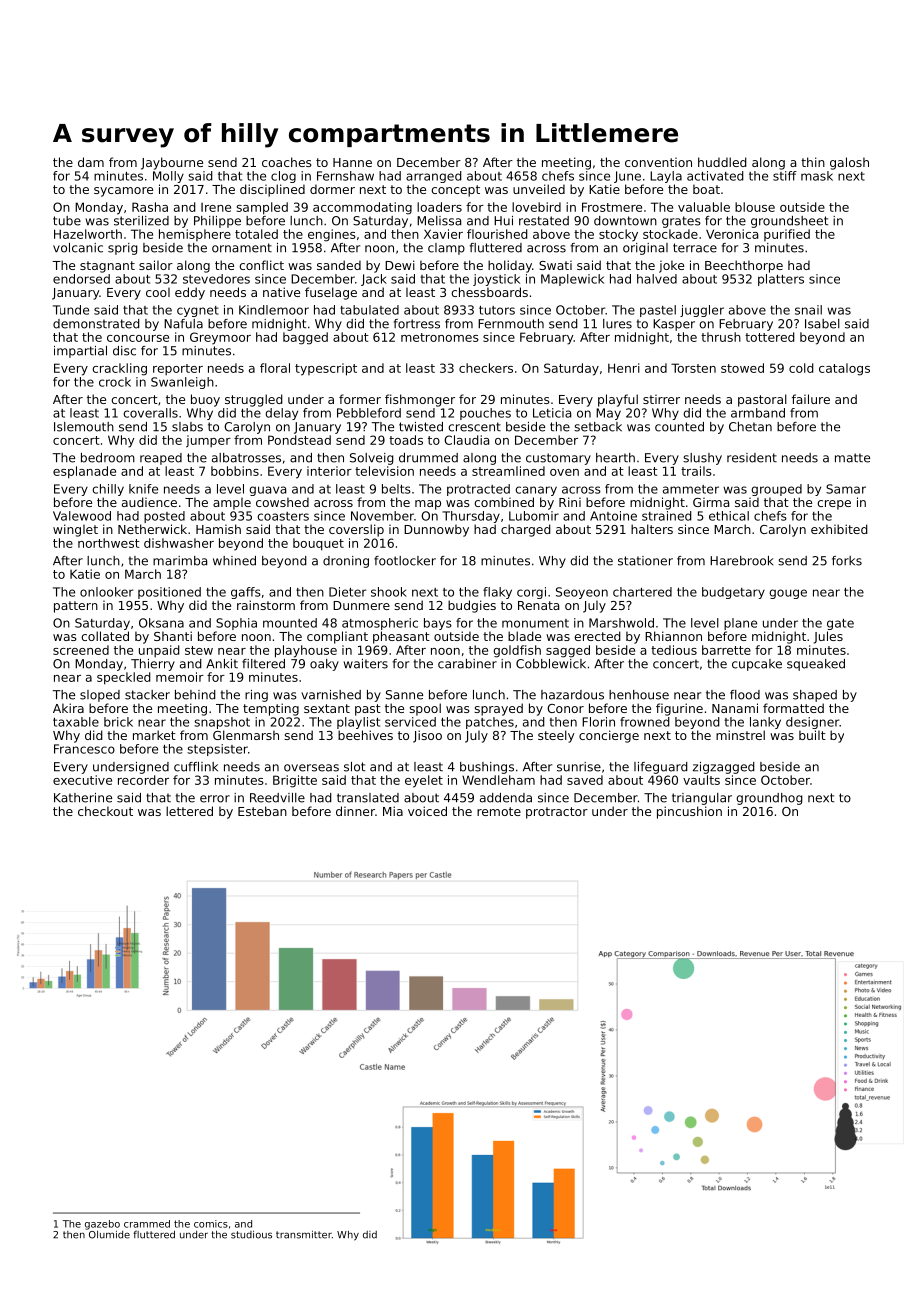 The width and height of the document is (924, 1308). I want to click on checkout, so click(105, 811).
